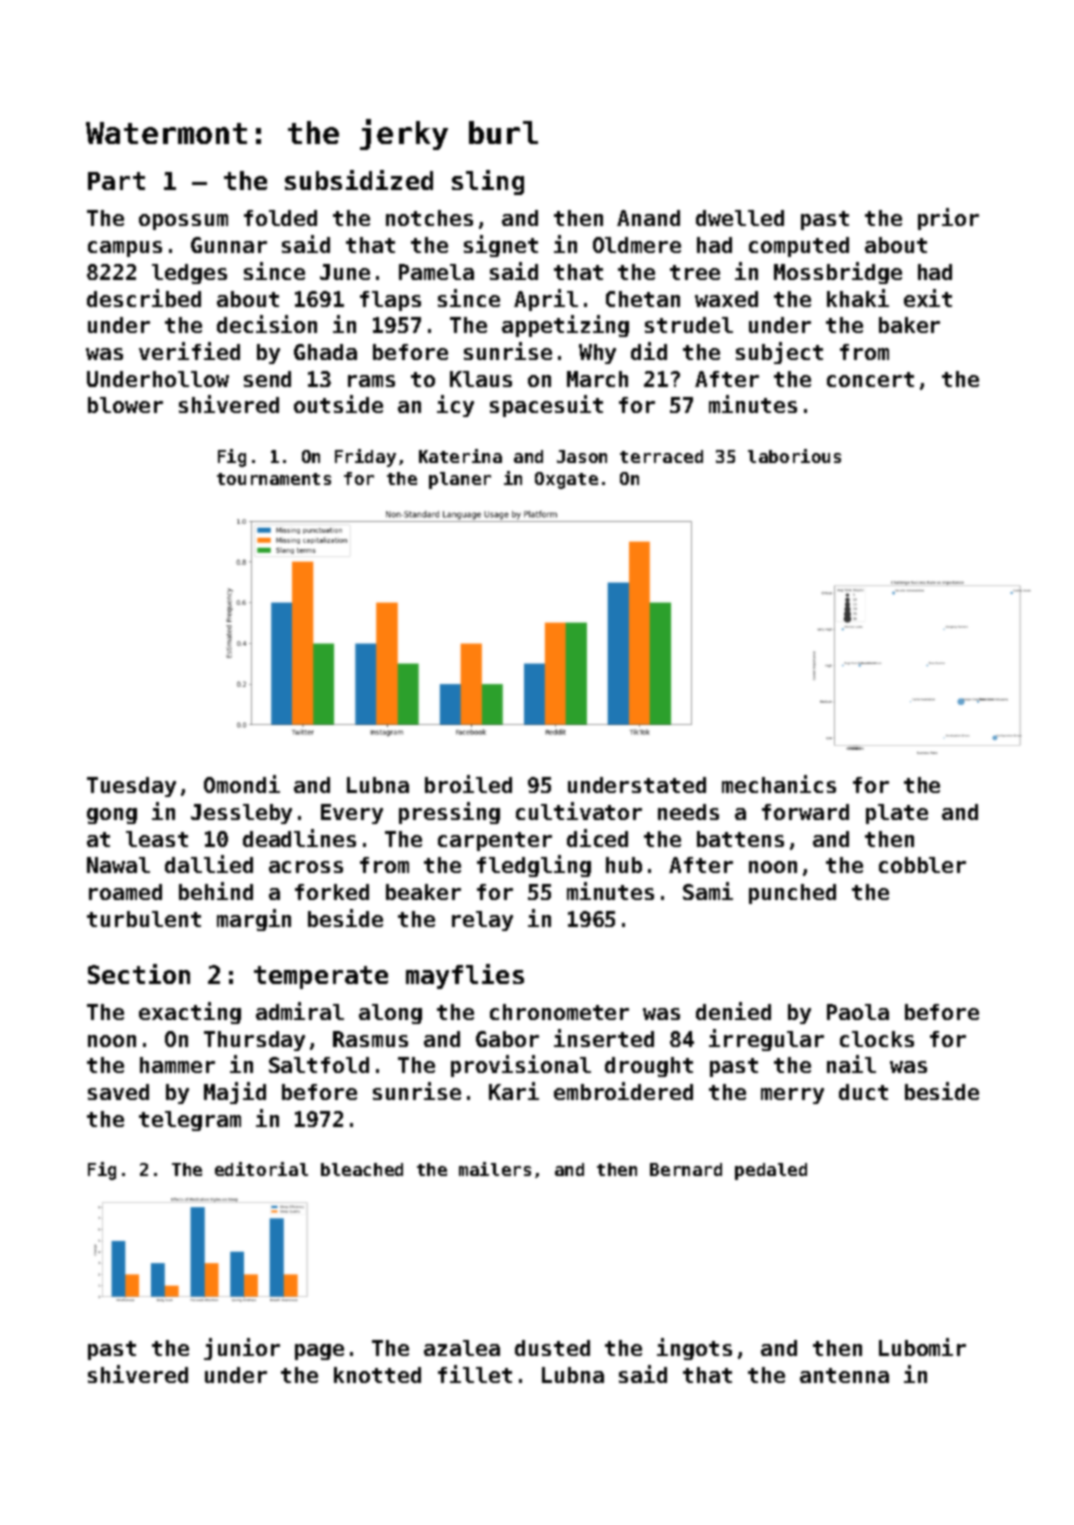 Image resolution: width=1074 pixels, height=1525 pixels. I want to click on mailers, so click(495, 1169).
